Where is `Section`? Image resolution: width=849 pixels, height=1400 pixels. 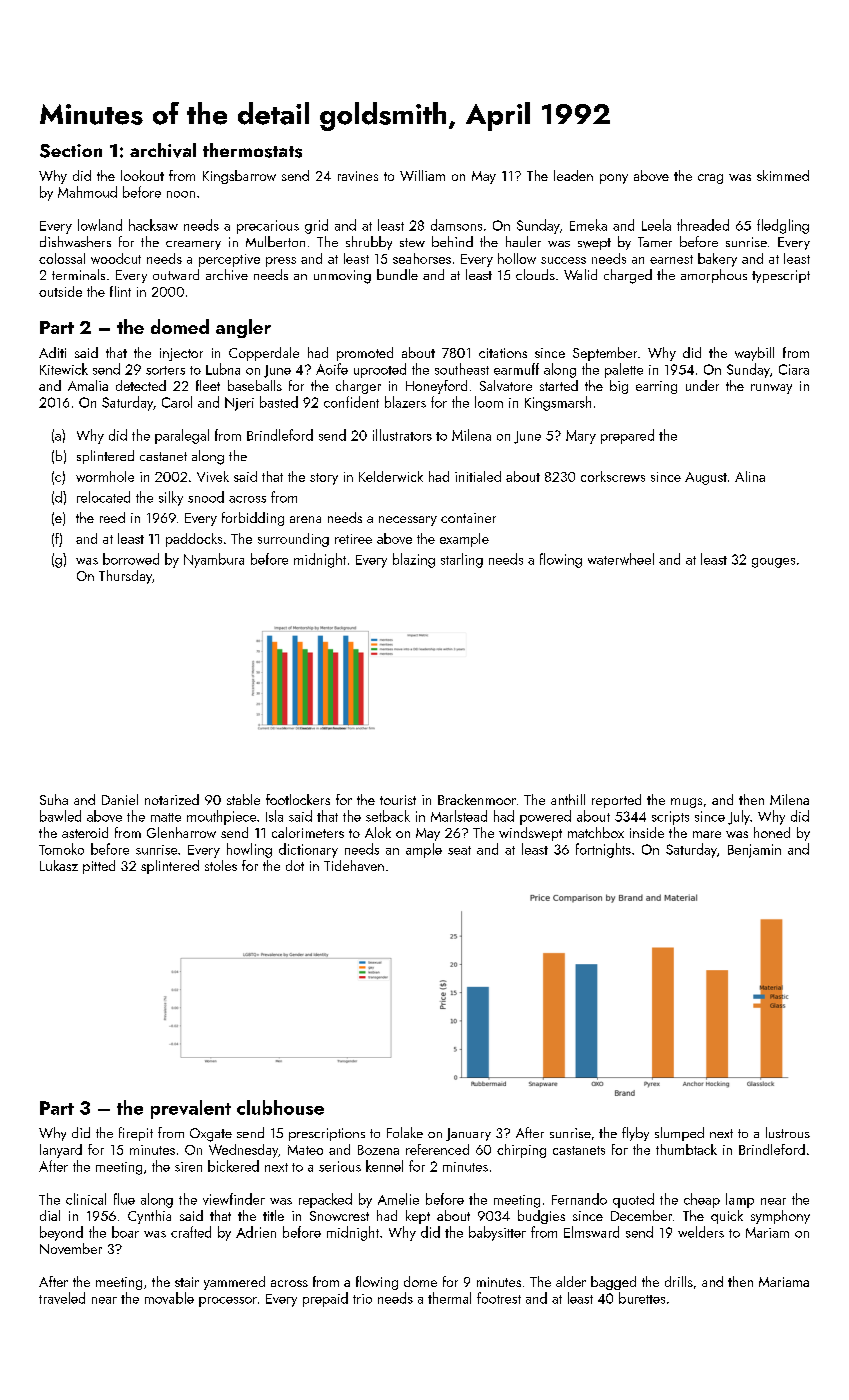 Section is located at coordinates (71, 151).
